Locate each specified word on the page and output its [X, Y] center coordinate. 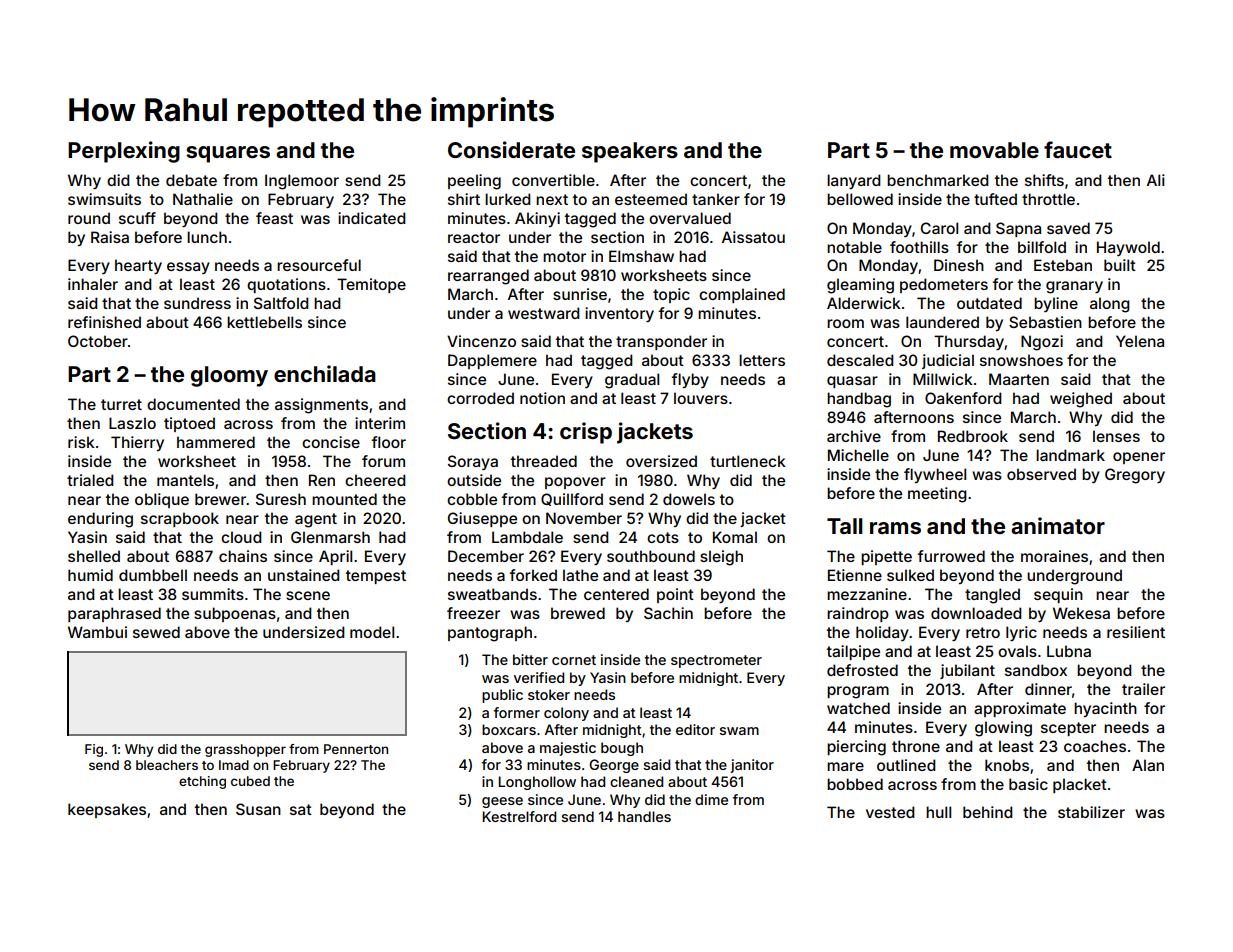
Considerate [511, 149]
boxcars [509, 729]
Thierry [137, 443]
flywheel [935, 475]
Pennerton [356, 749]
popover [575, 483]
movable [994, 150]
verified [539, 677]
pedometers [944, 285]
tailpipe [853, 652]
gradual [632, 381]
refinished [104, 322]
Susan [258, 809]
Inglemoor [302, 182]
